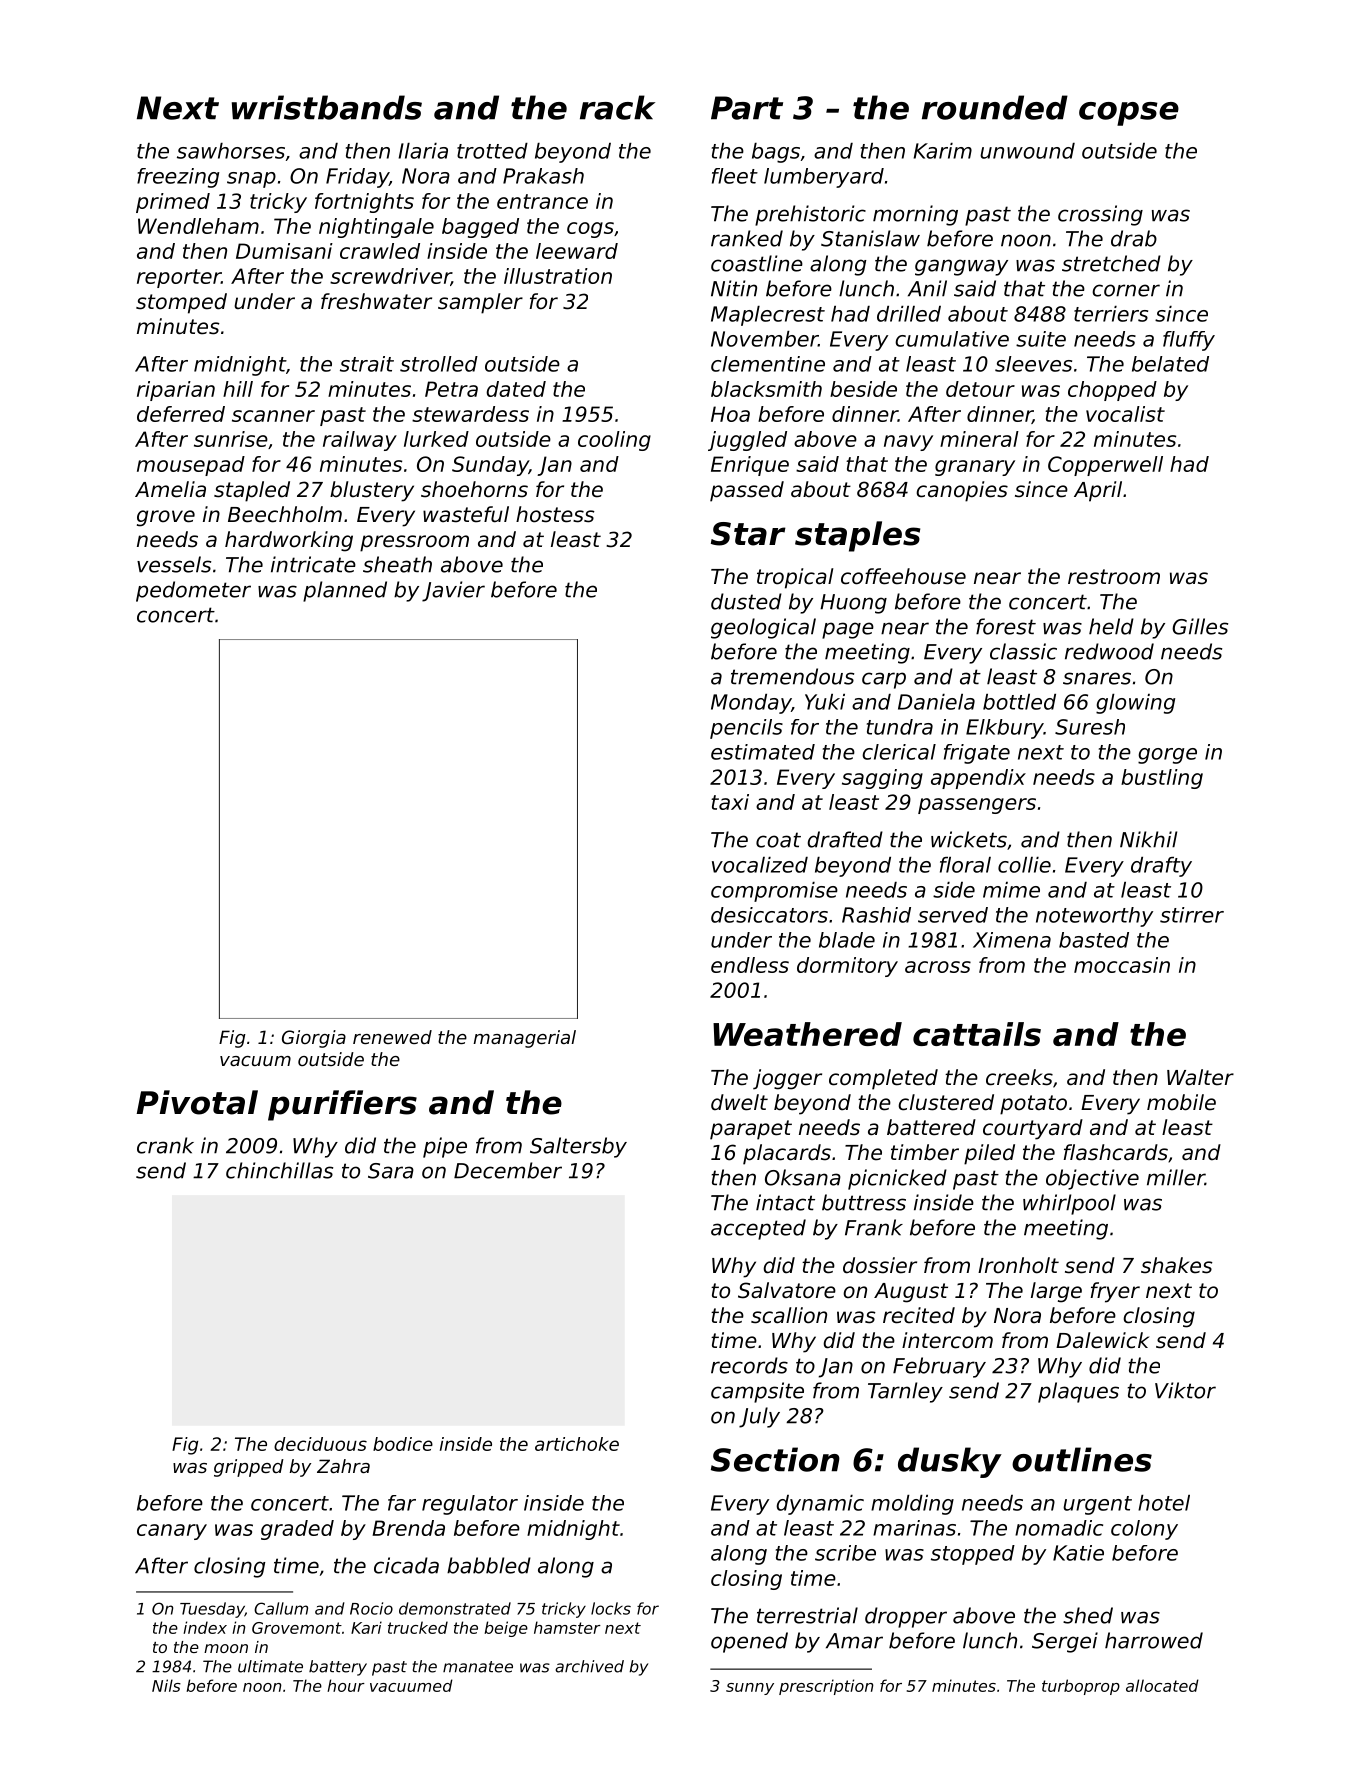  I want to click on canopies, so click(962, 491).
